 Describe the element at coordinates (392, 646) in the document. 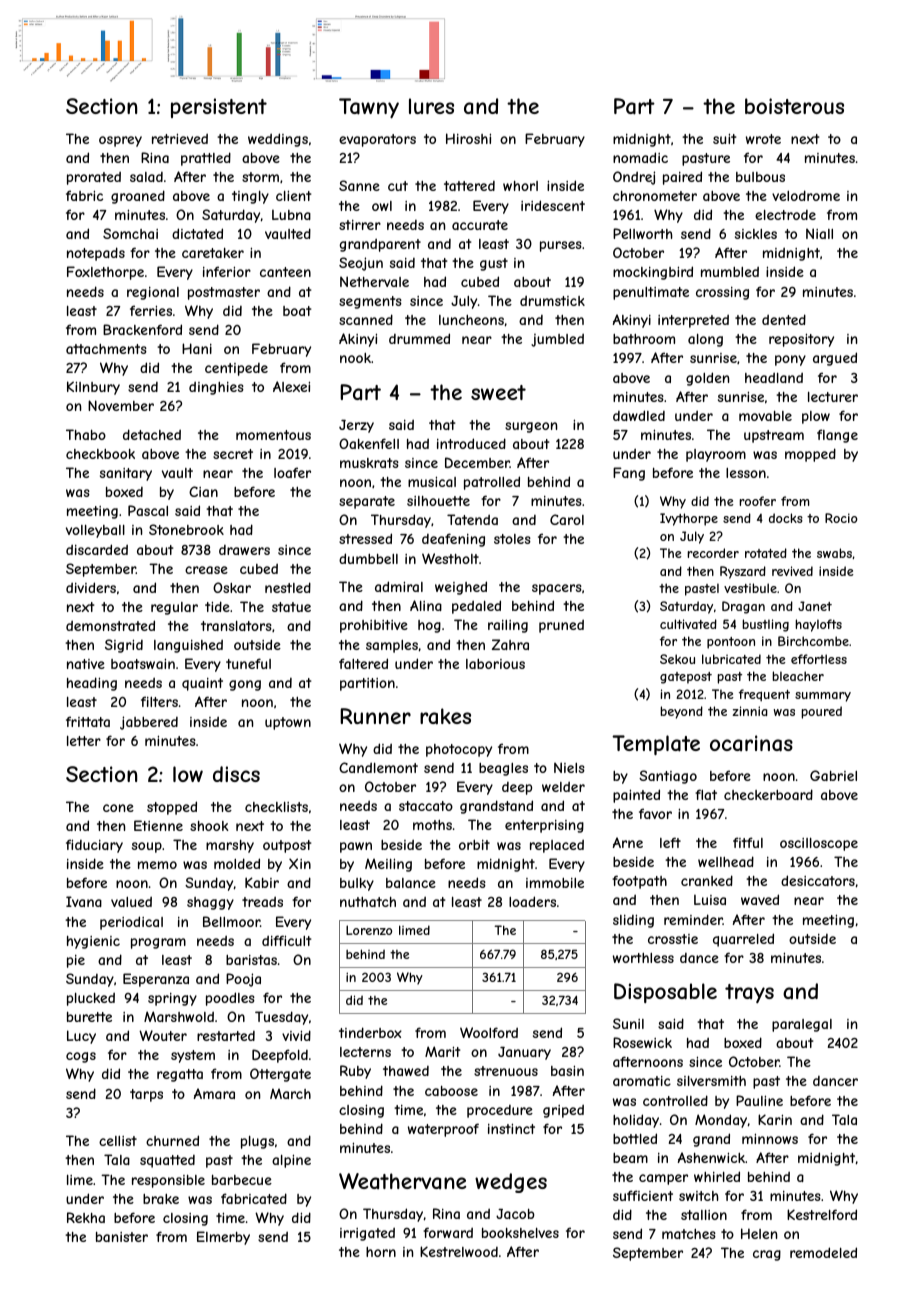

I see `samples` at that location.
